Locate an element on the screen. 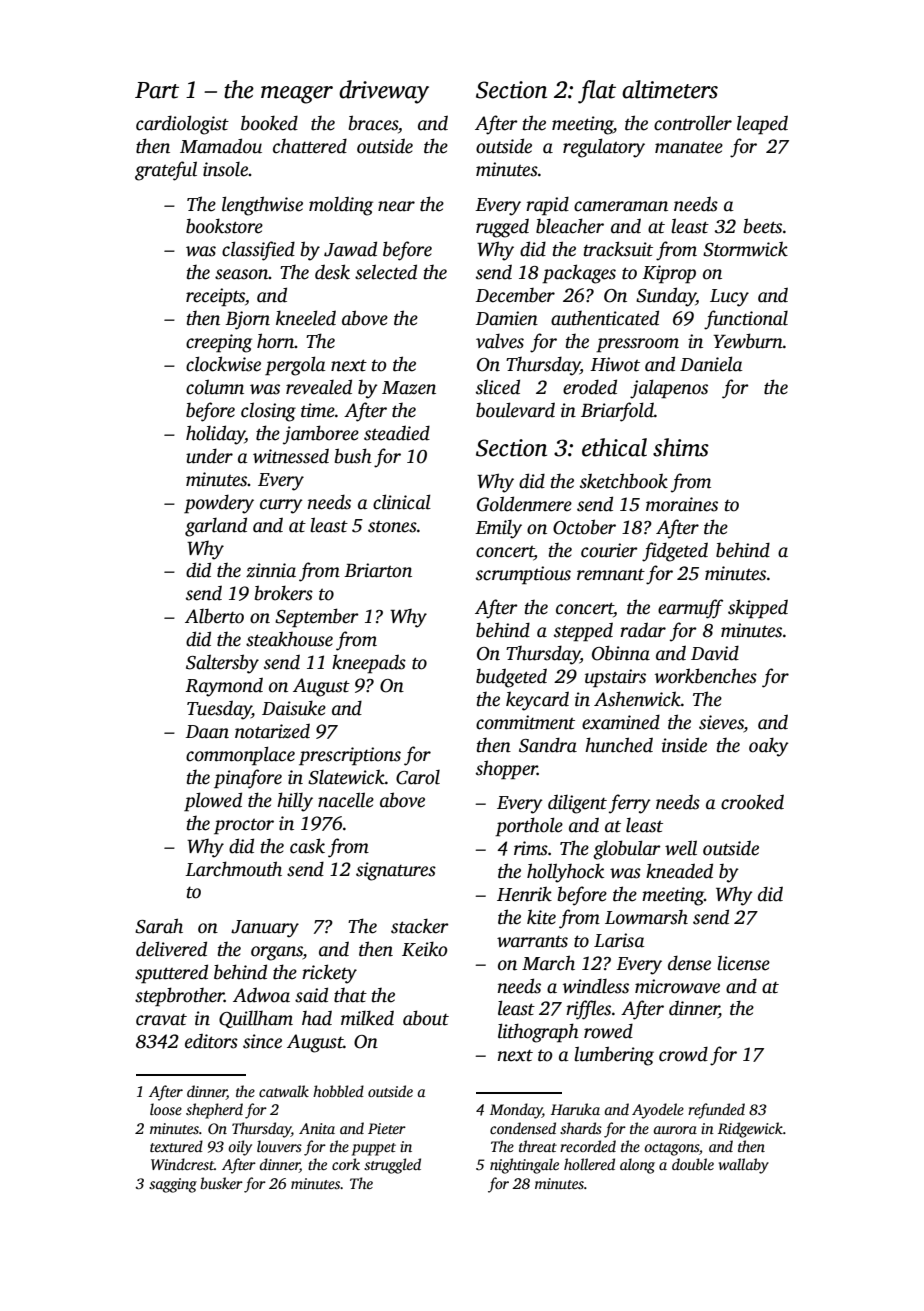  leaped is located at coordinates (762, 125).
